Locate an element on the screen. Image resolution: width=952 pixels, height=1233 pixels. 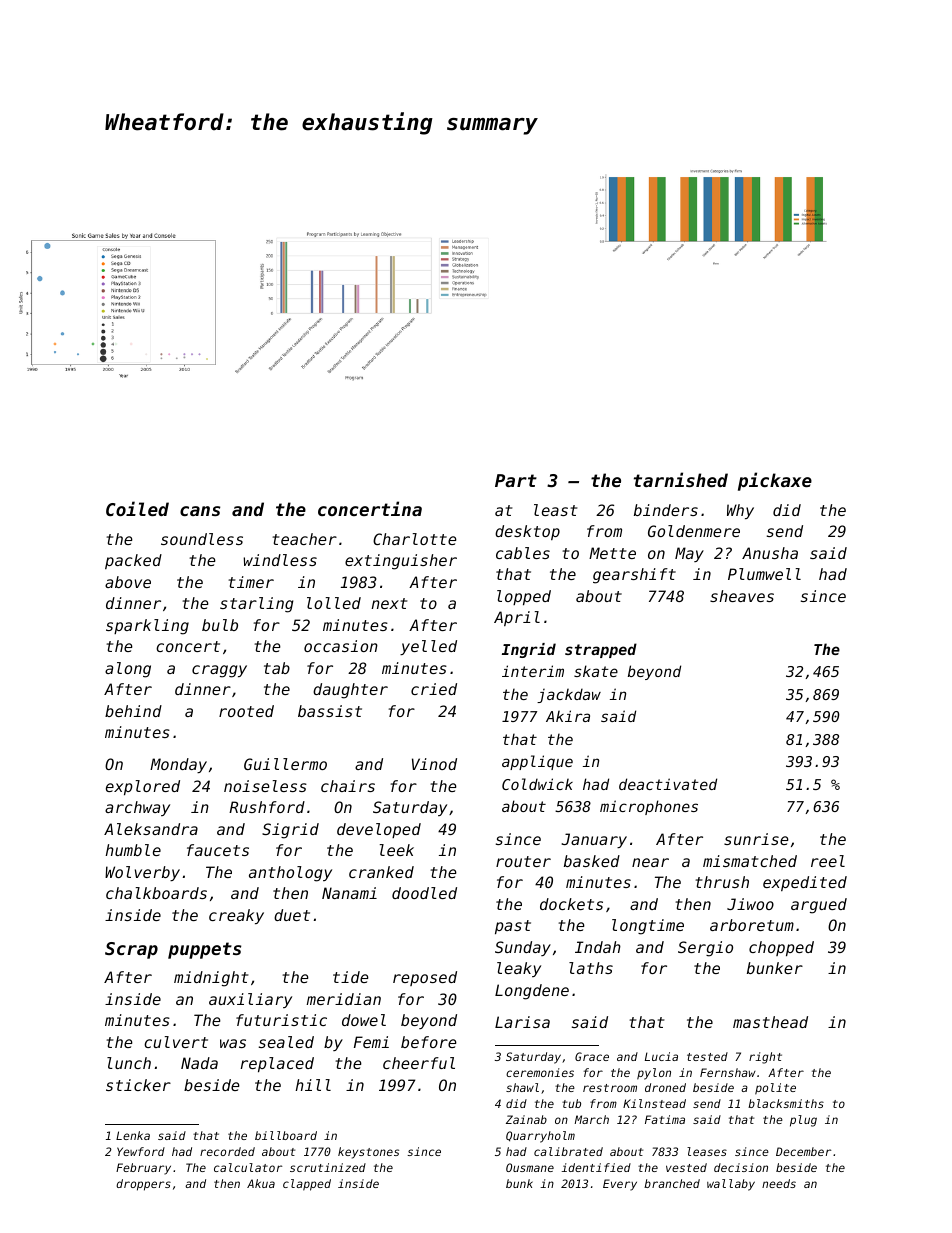
noiseless is located at coordinates (265, 786).
